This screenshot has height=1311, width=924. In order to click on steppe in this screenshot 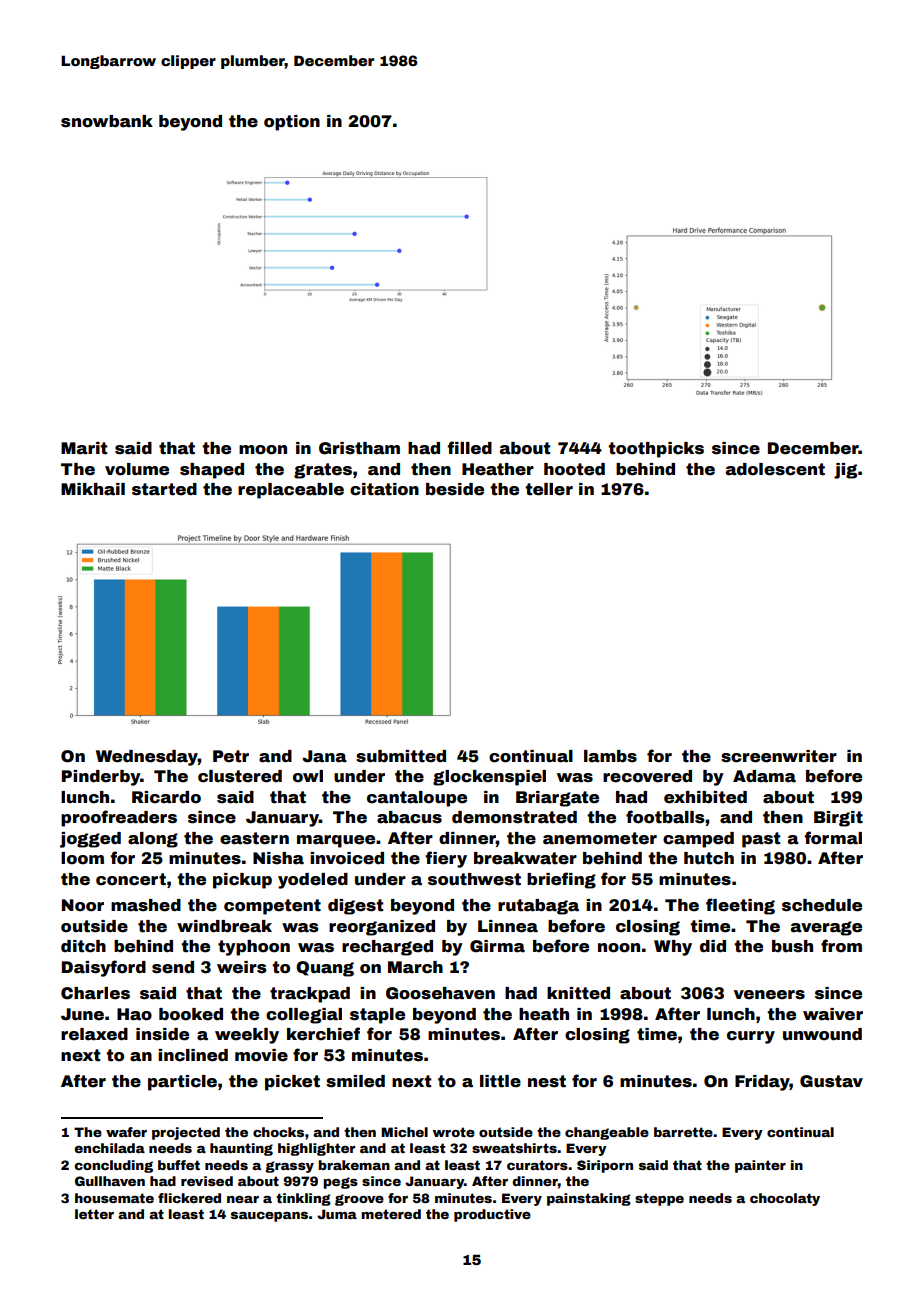, I will do `click(659, 1199)`.
